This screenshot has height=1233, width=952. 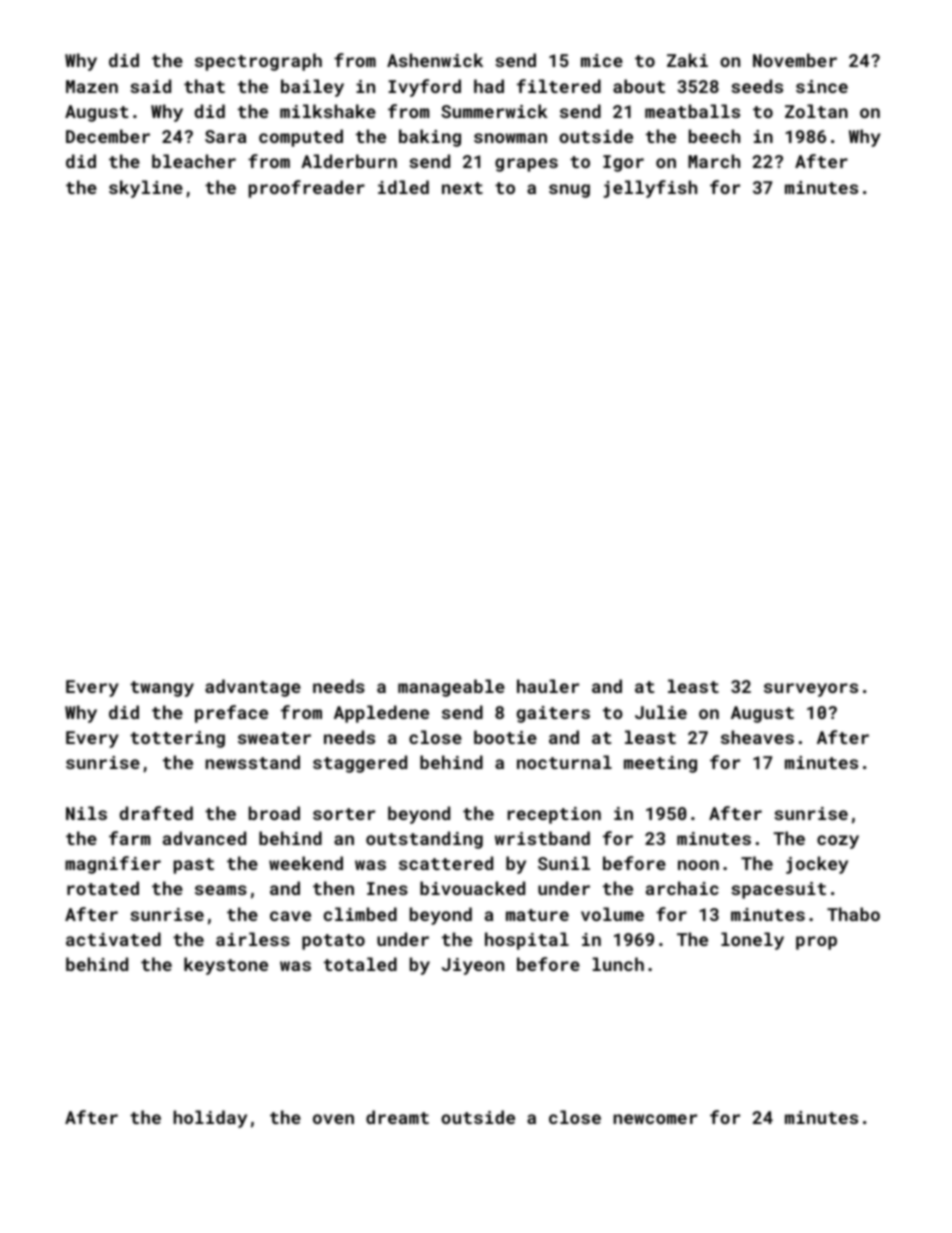 What do you see at coordinates (811, 690) in the screenshot?
I see `surveyors` at bounding box center [811, 690].
